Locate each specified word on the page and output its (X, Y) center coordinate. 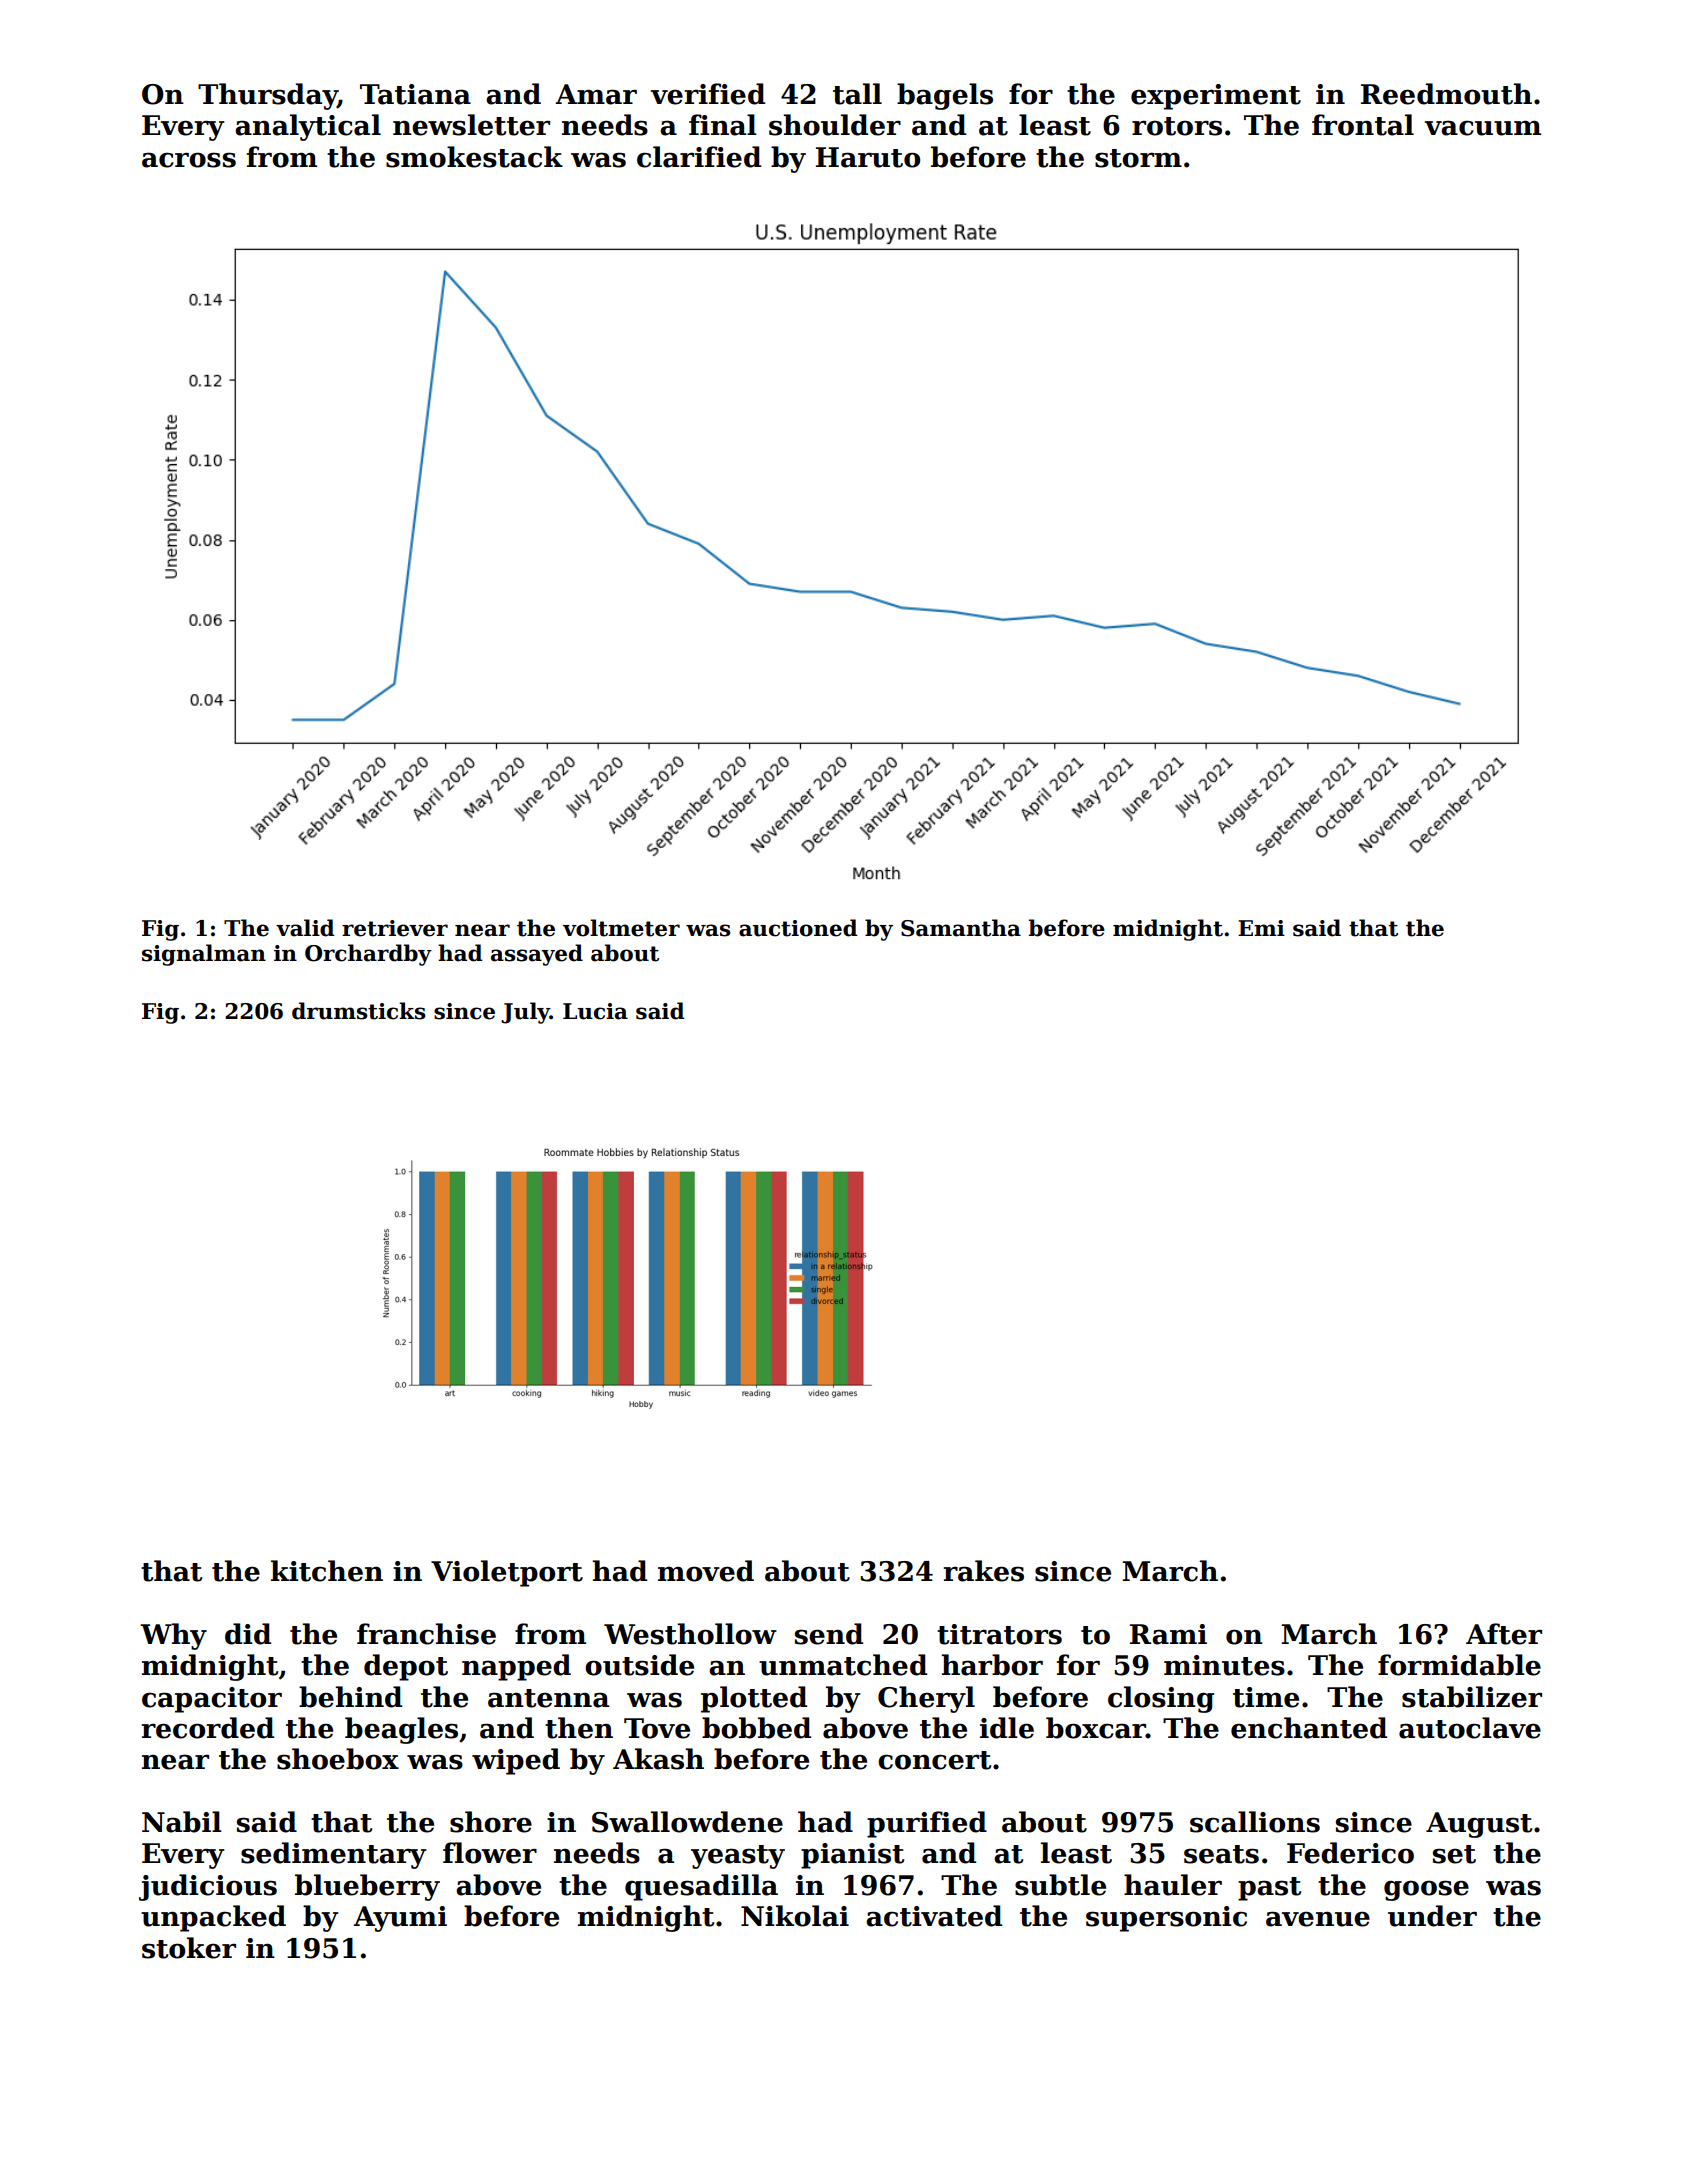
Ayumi (400, 1919)
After (1504, 1634)
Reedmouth (1446, 94)
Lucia (595, 1011)
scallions (1255, 1822)
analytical (308, 127)
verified (708, 94)
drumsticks (359, 1011)
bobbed (756, 1728)
